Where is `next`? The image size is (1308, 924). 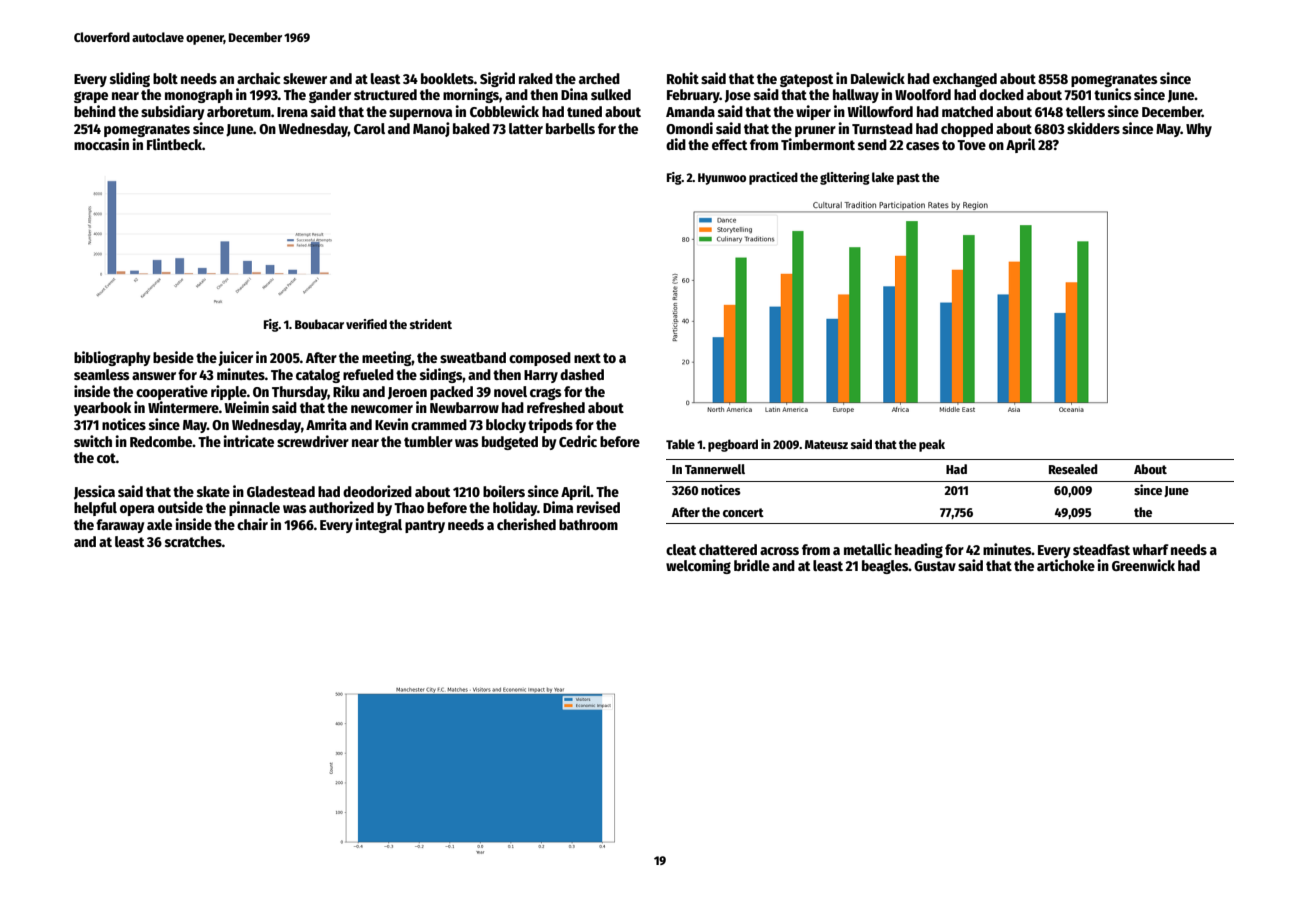
next is located at coordinates (587, 358).
